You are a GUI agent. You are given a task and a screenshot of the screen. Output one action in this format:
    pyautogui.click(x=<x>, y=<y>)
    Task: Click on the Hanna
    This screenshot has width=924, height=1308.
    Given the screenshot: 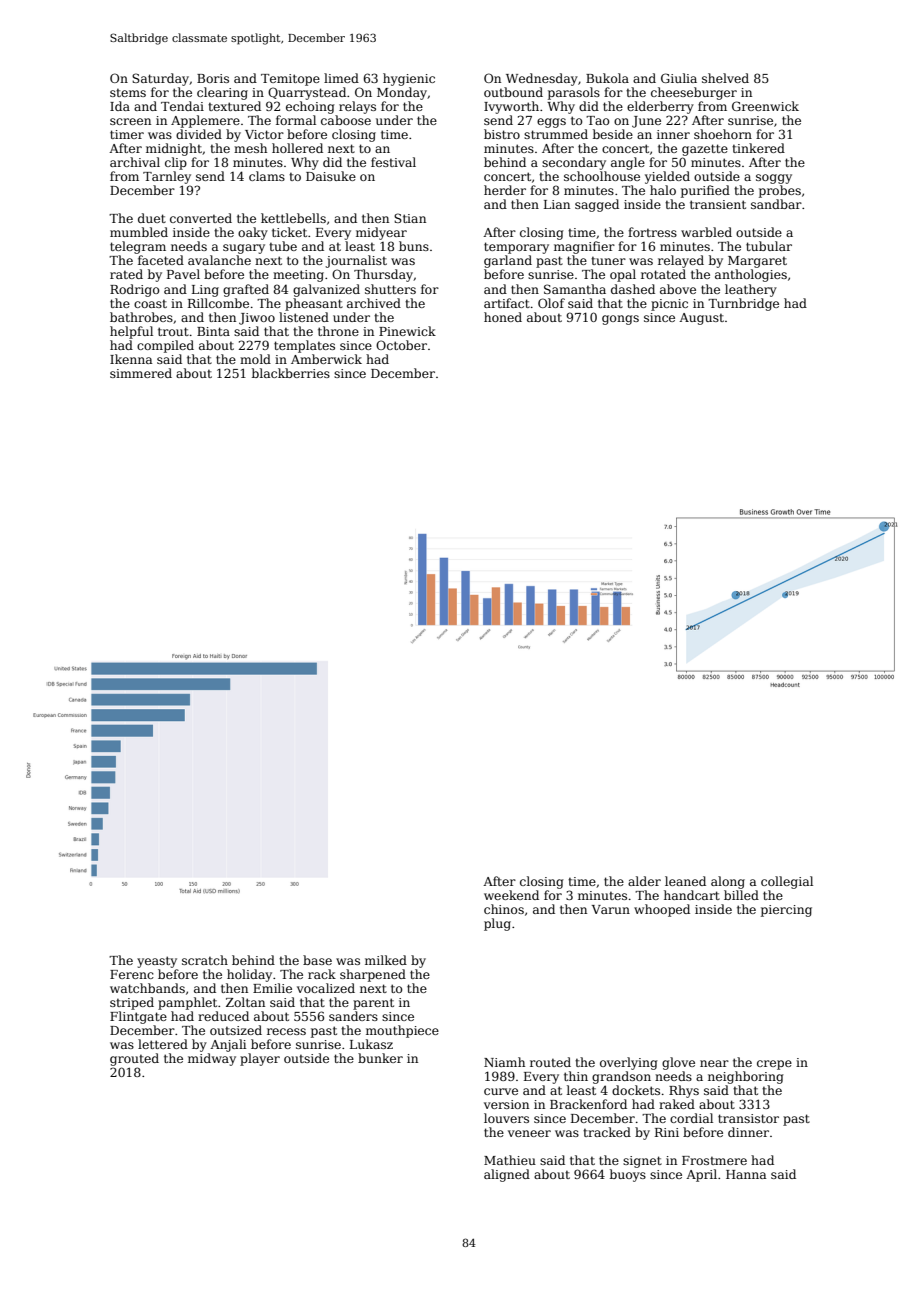 What is the action you would take?
    pyautogui.click(x=746, y=1174)
